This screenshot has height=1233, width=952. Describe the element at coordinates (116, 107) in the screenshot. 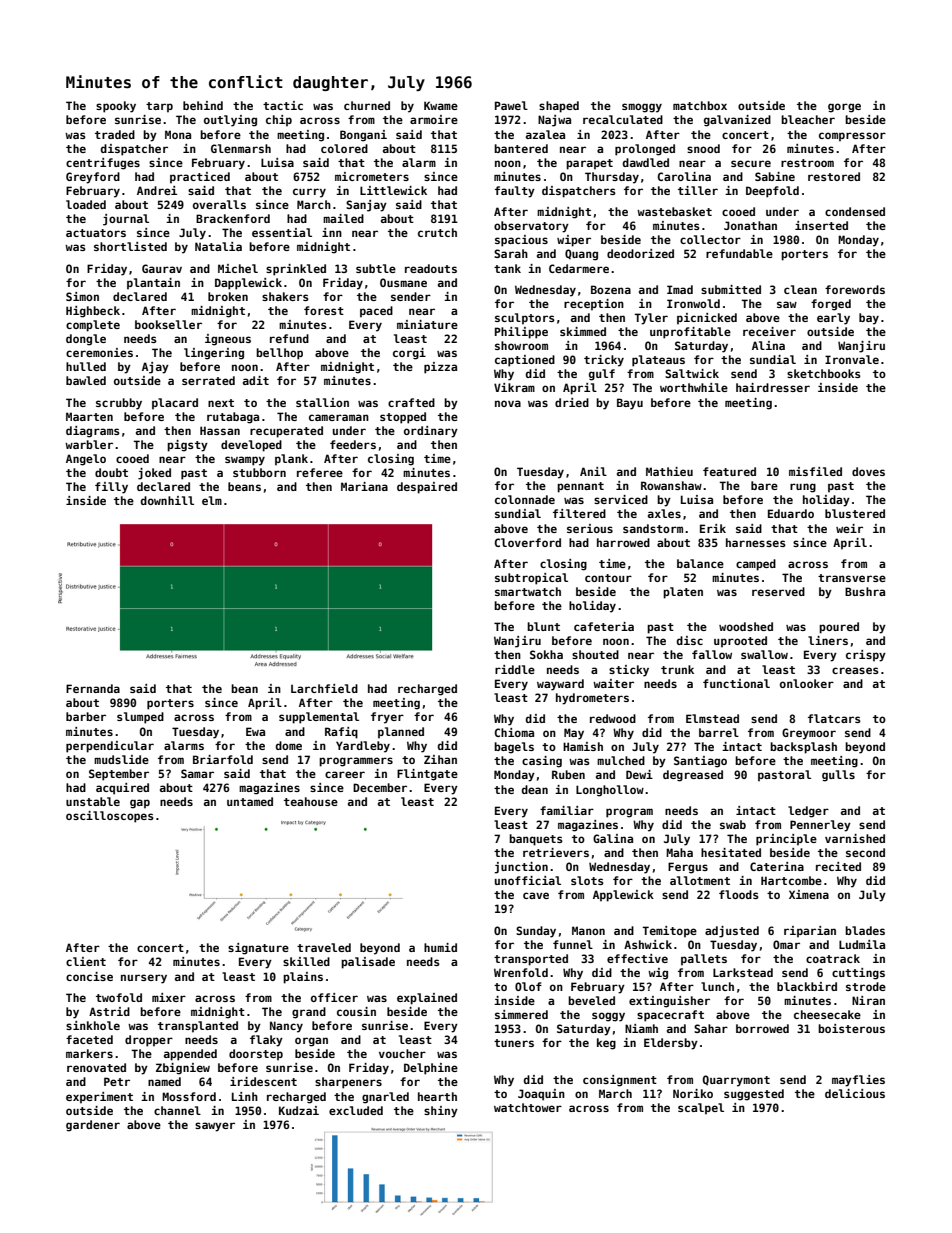

I see `spooky` at that location.
